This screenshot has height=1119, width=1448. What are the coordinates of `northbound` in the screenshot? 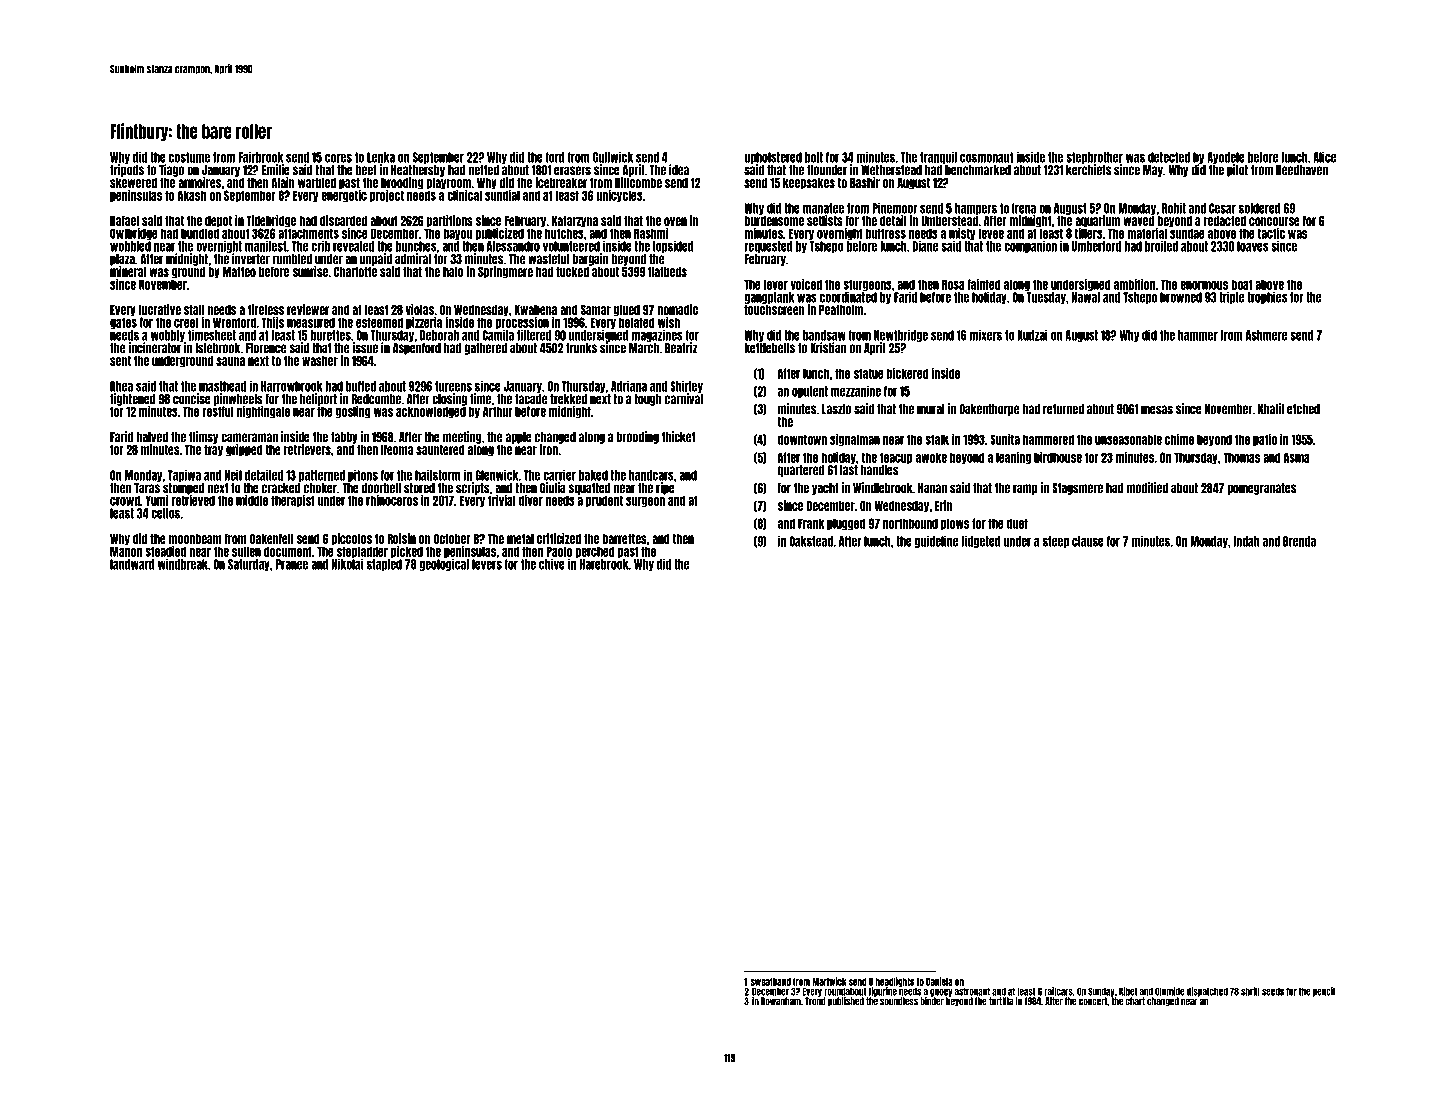 It's located at (910, 523).
